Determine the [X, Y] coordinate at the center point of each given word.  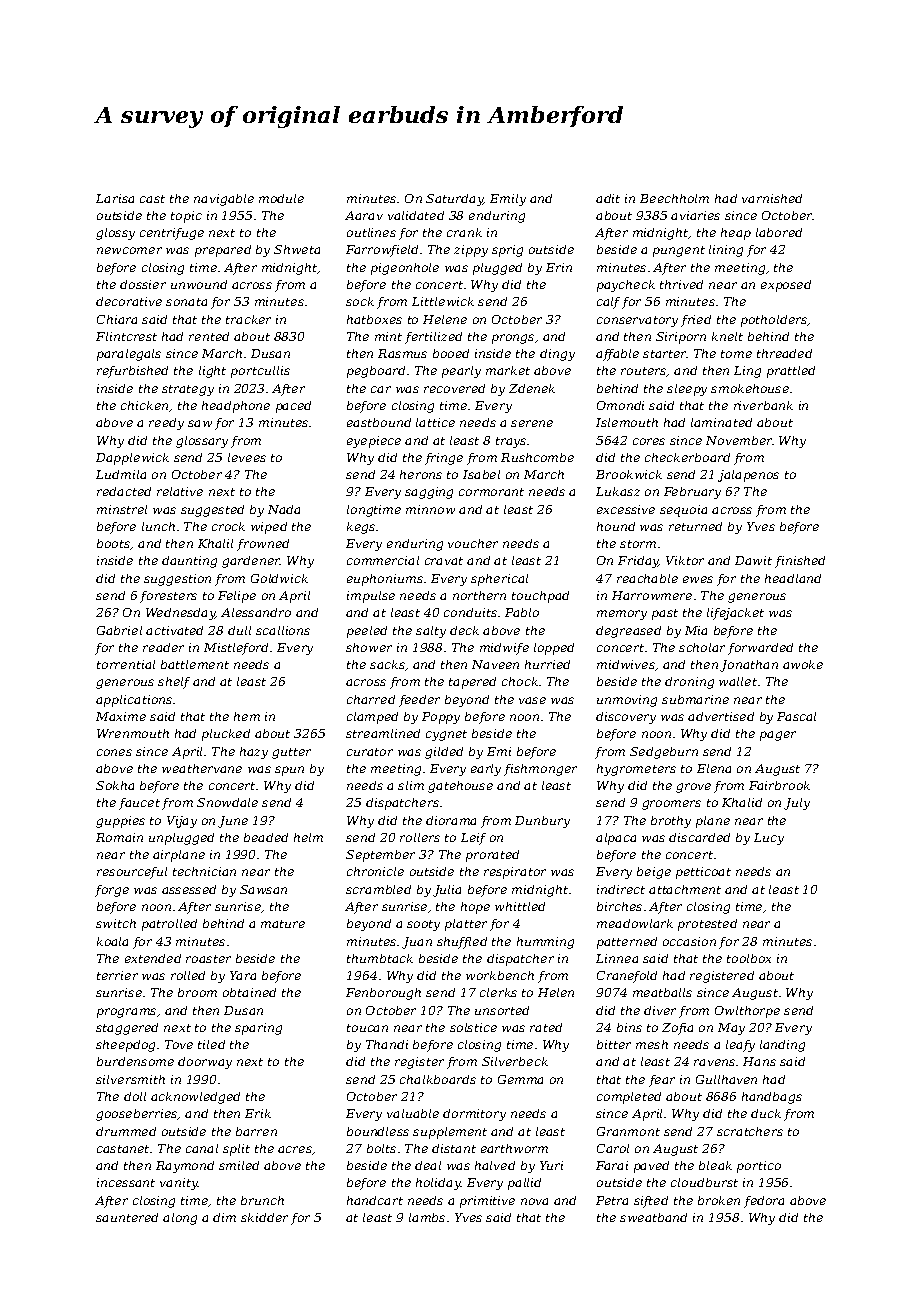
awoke [803, 664]
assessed [189, 889]
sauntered [127, 1217]
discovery [626, 718]
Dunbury [542, 822]
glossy [115, 234]
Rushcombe [537, 457]
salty [431, 632]
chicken [144, 405]
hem [247, 716]
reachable [647, 578]
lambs [427, 1217]
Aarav [364, 215]
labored [779, 232]
